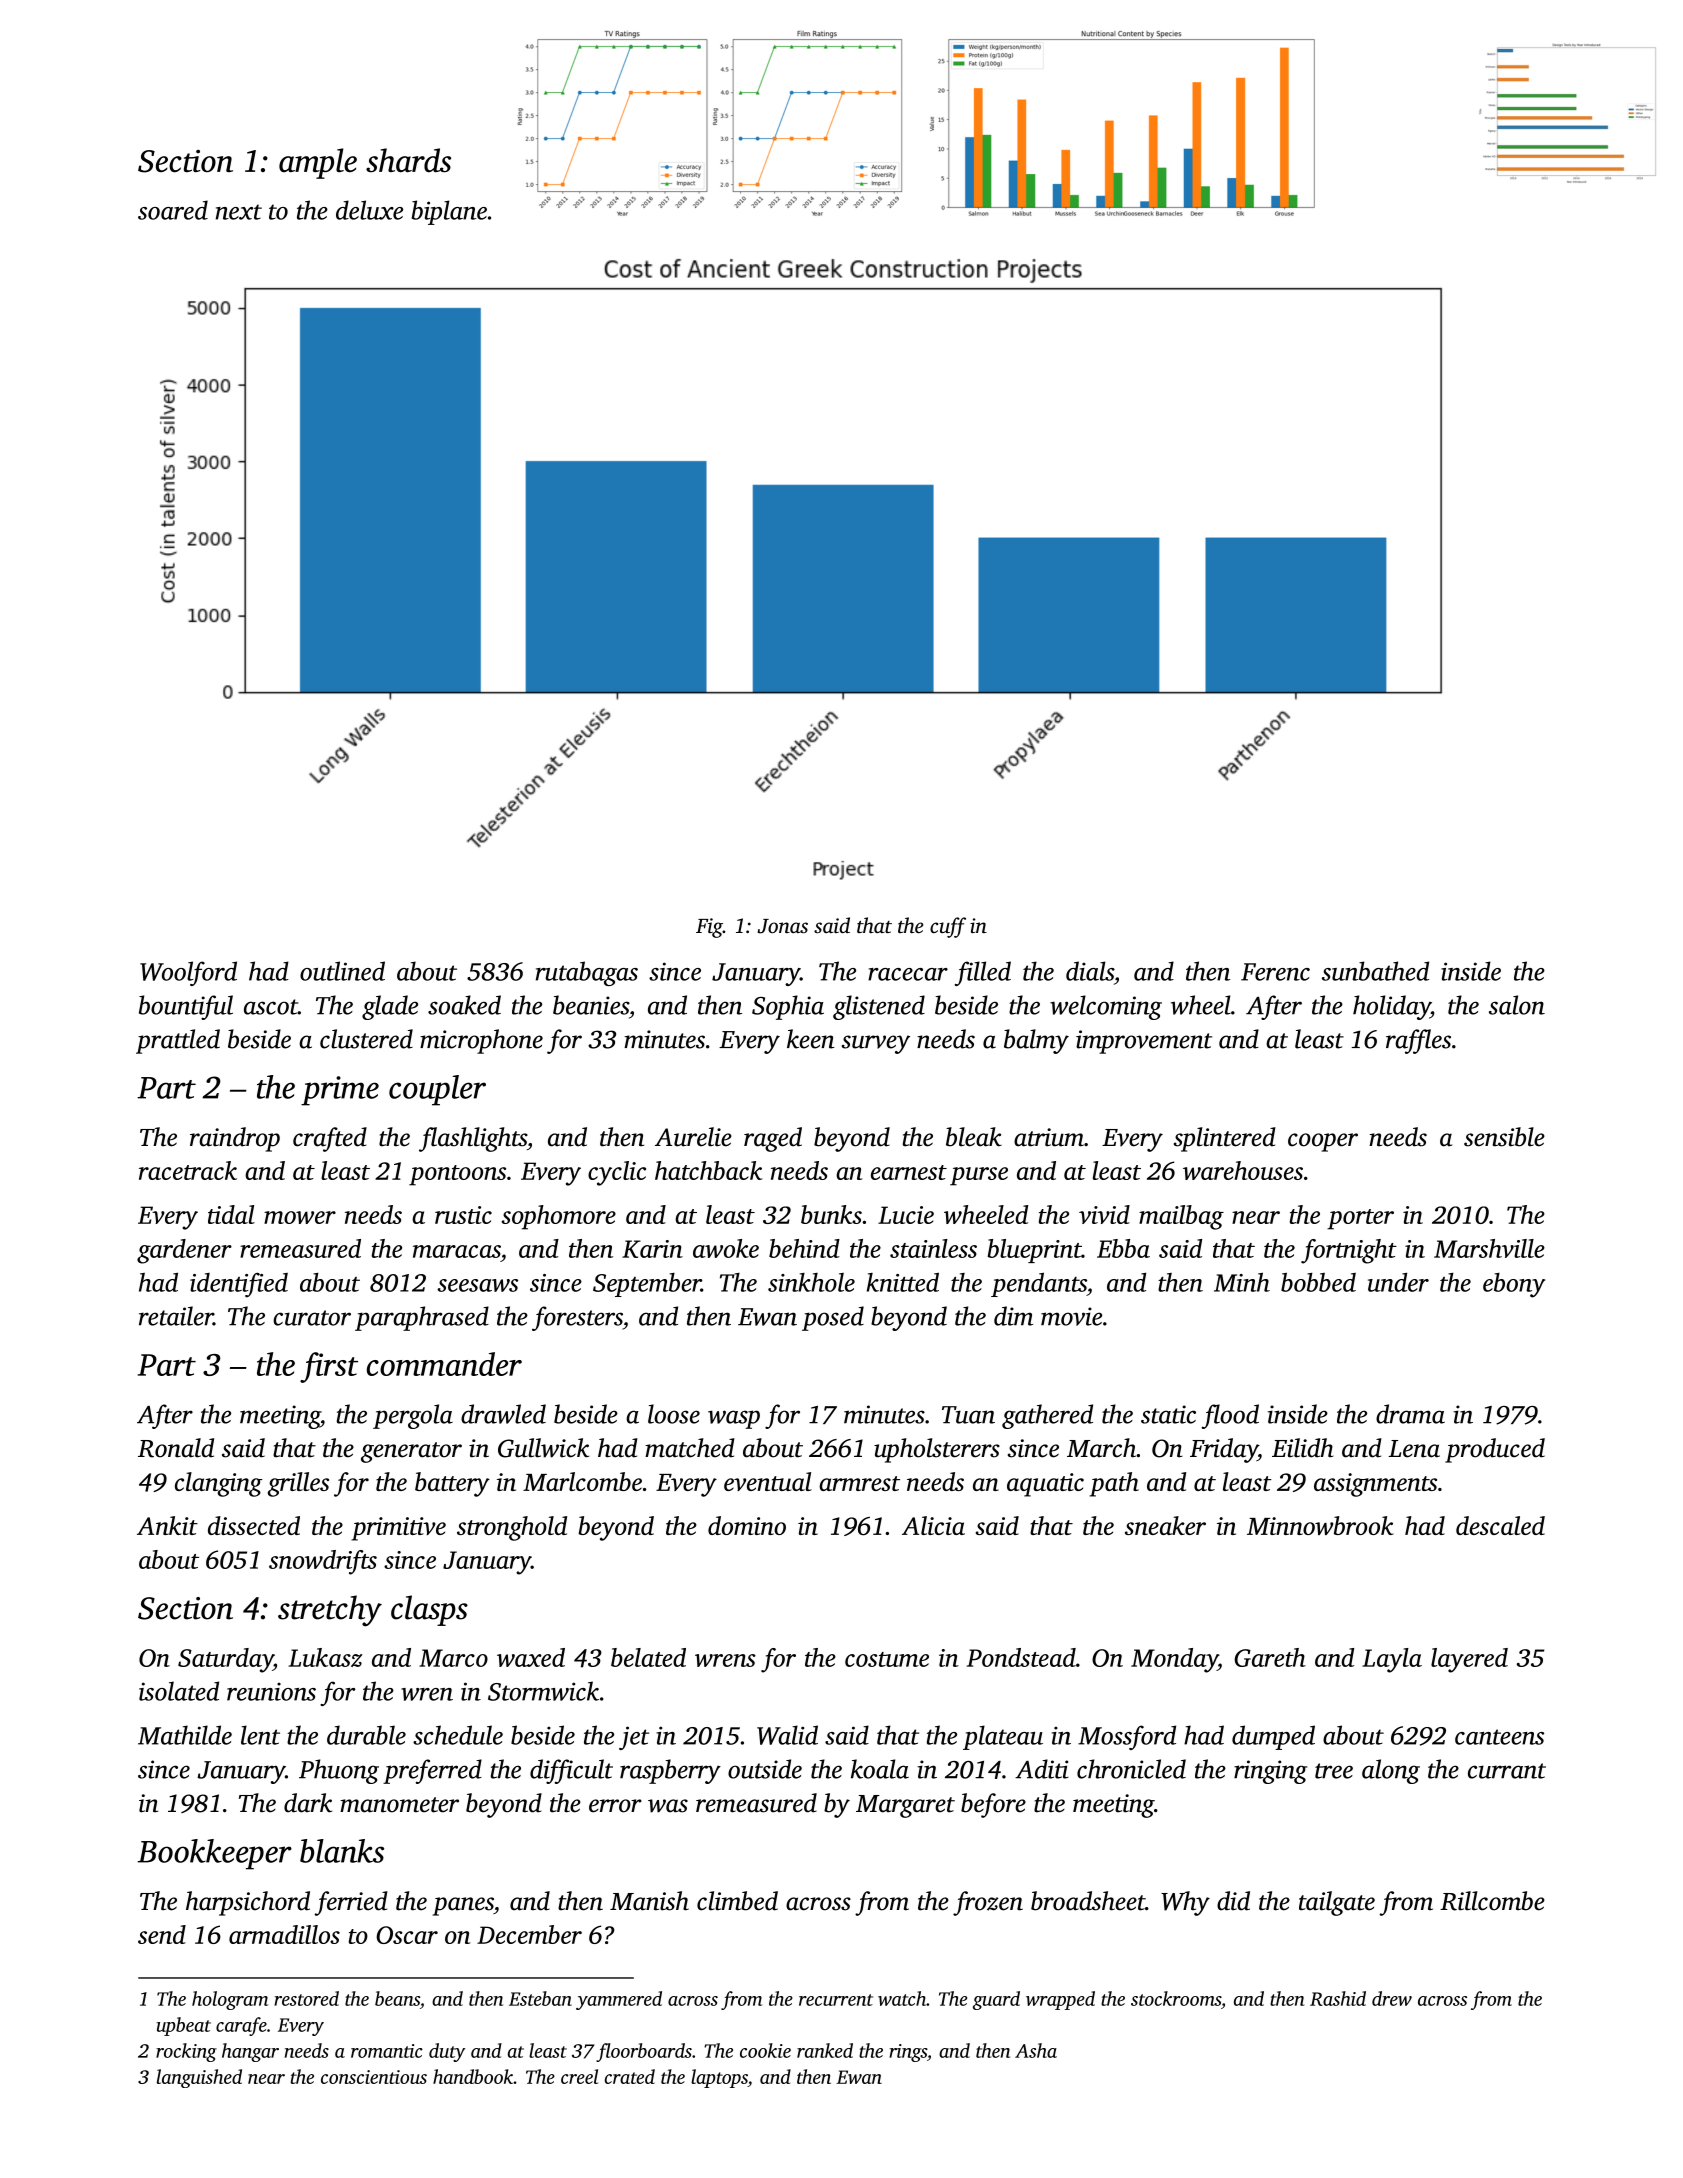 The image size is (1683, 2178). What do you see at coordinates (374, 2077) in the document?
I see `conscientious` at bounding box center [374, 2077].
